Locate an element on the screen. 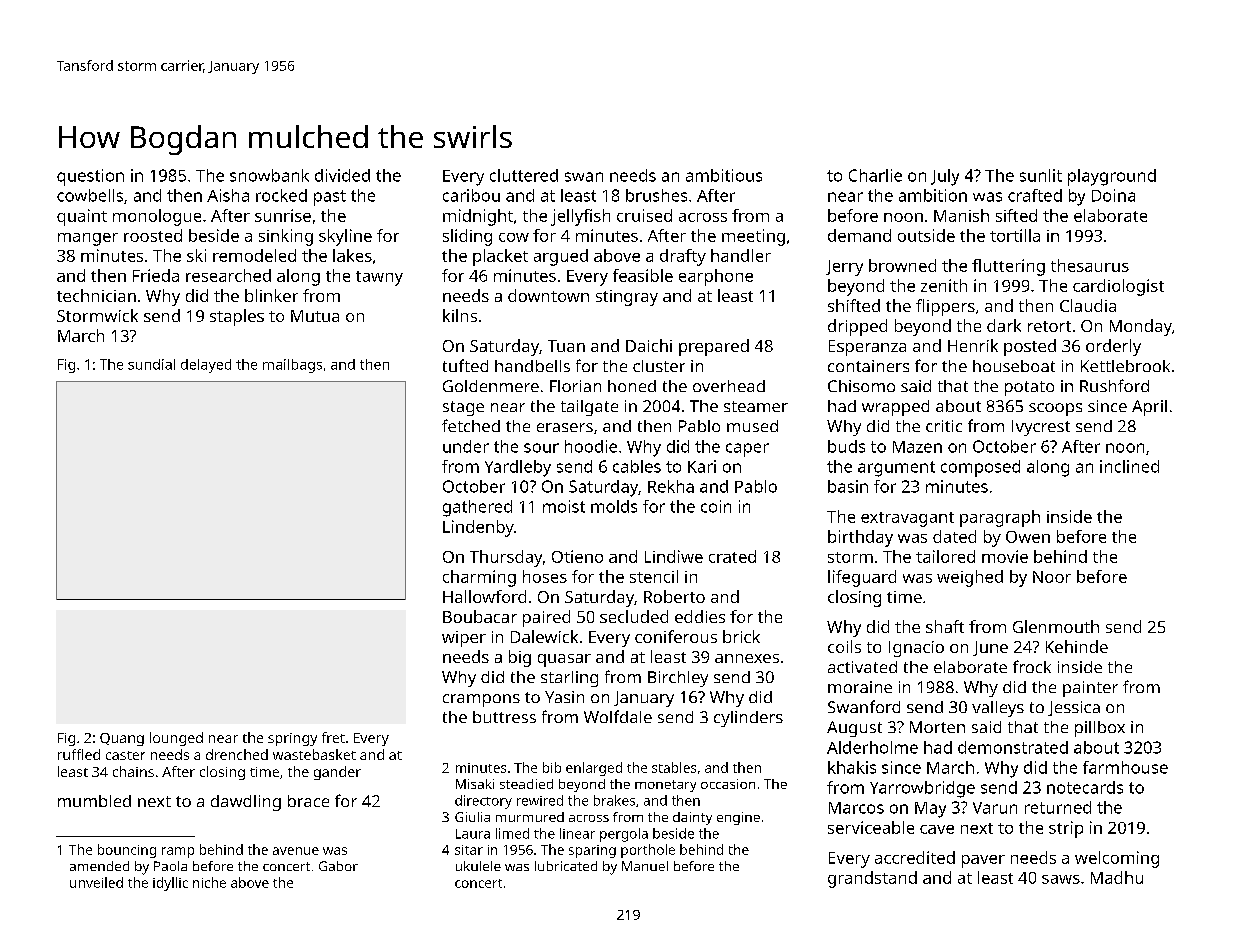  Jessica is located at coordinates (1074, 708).
